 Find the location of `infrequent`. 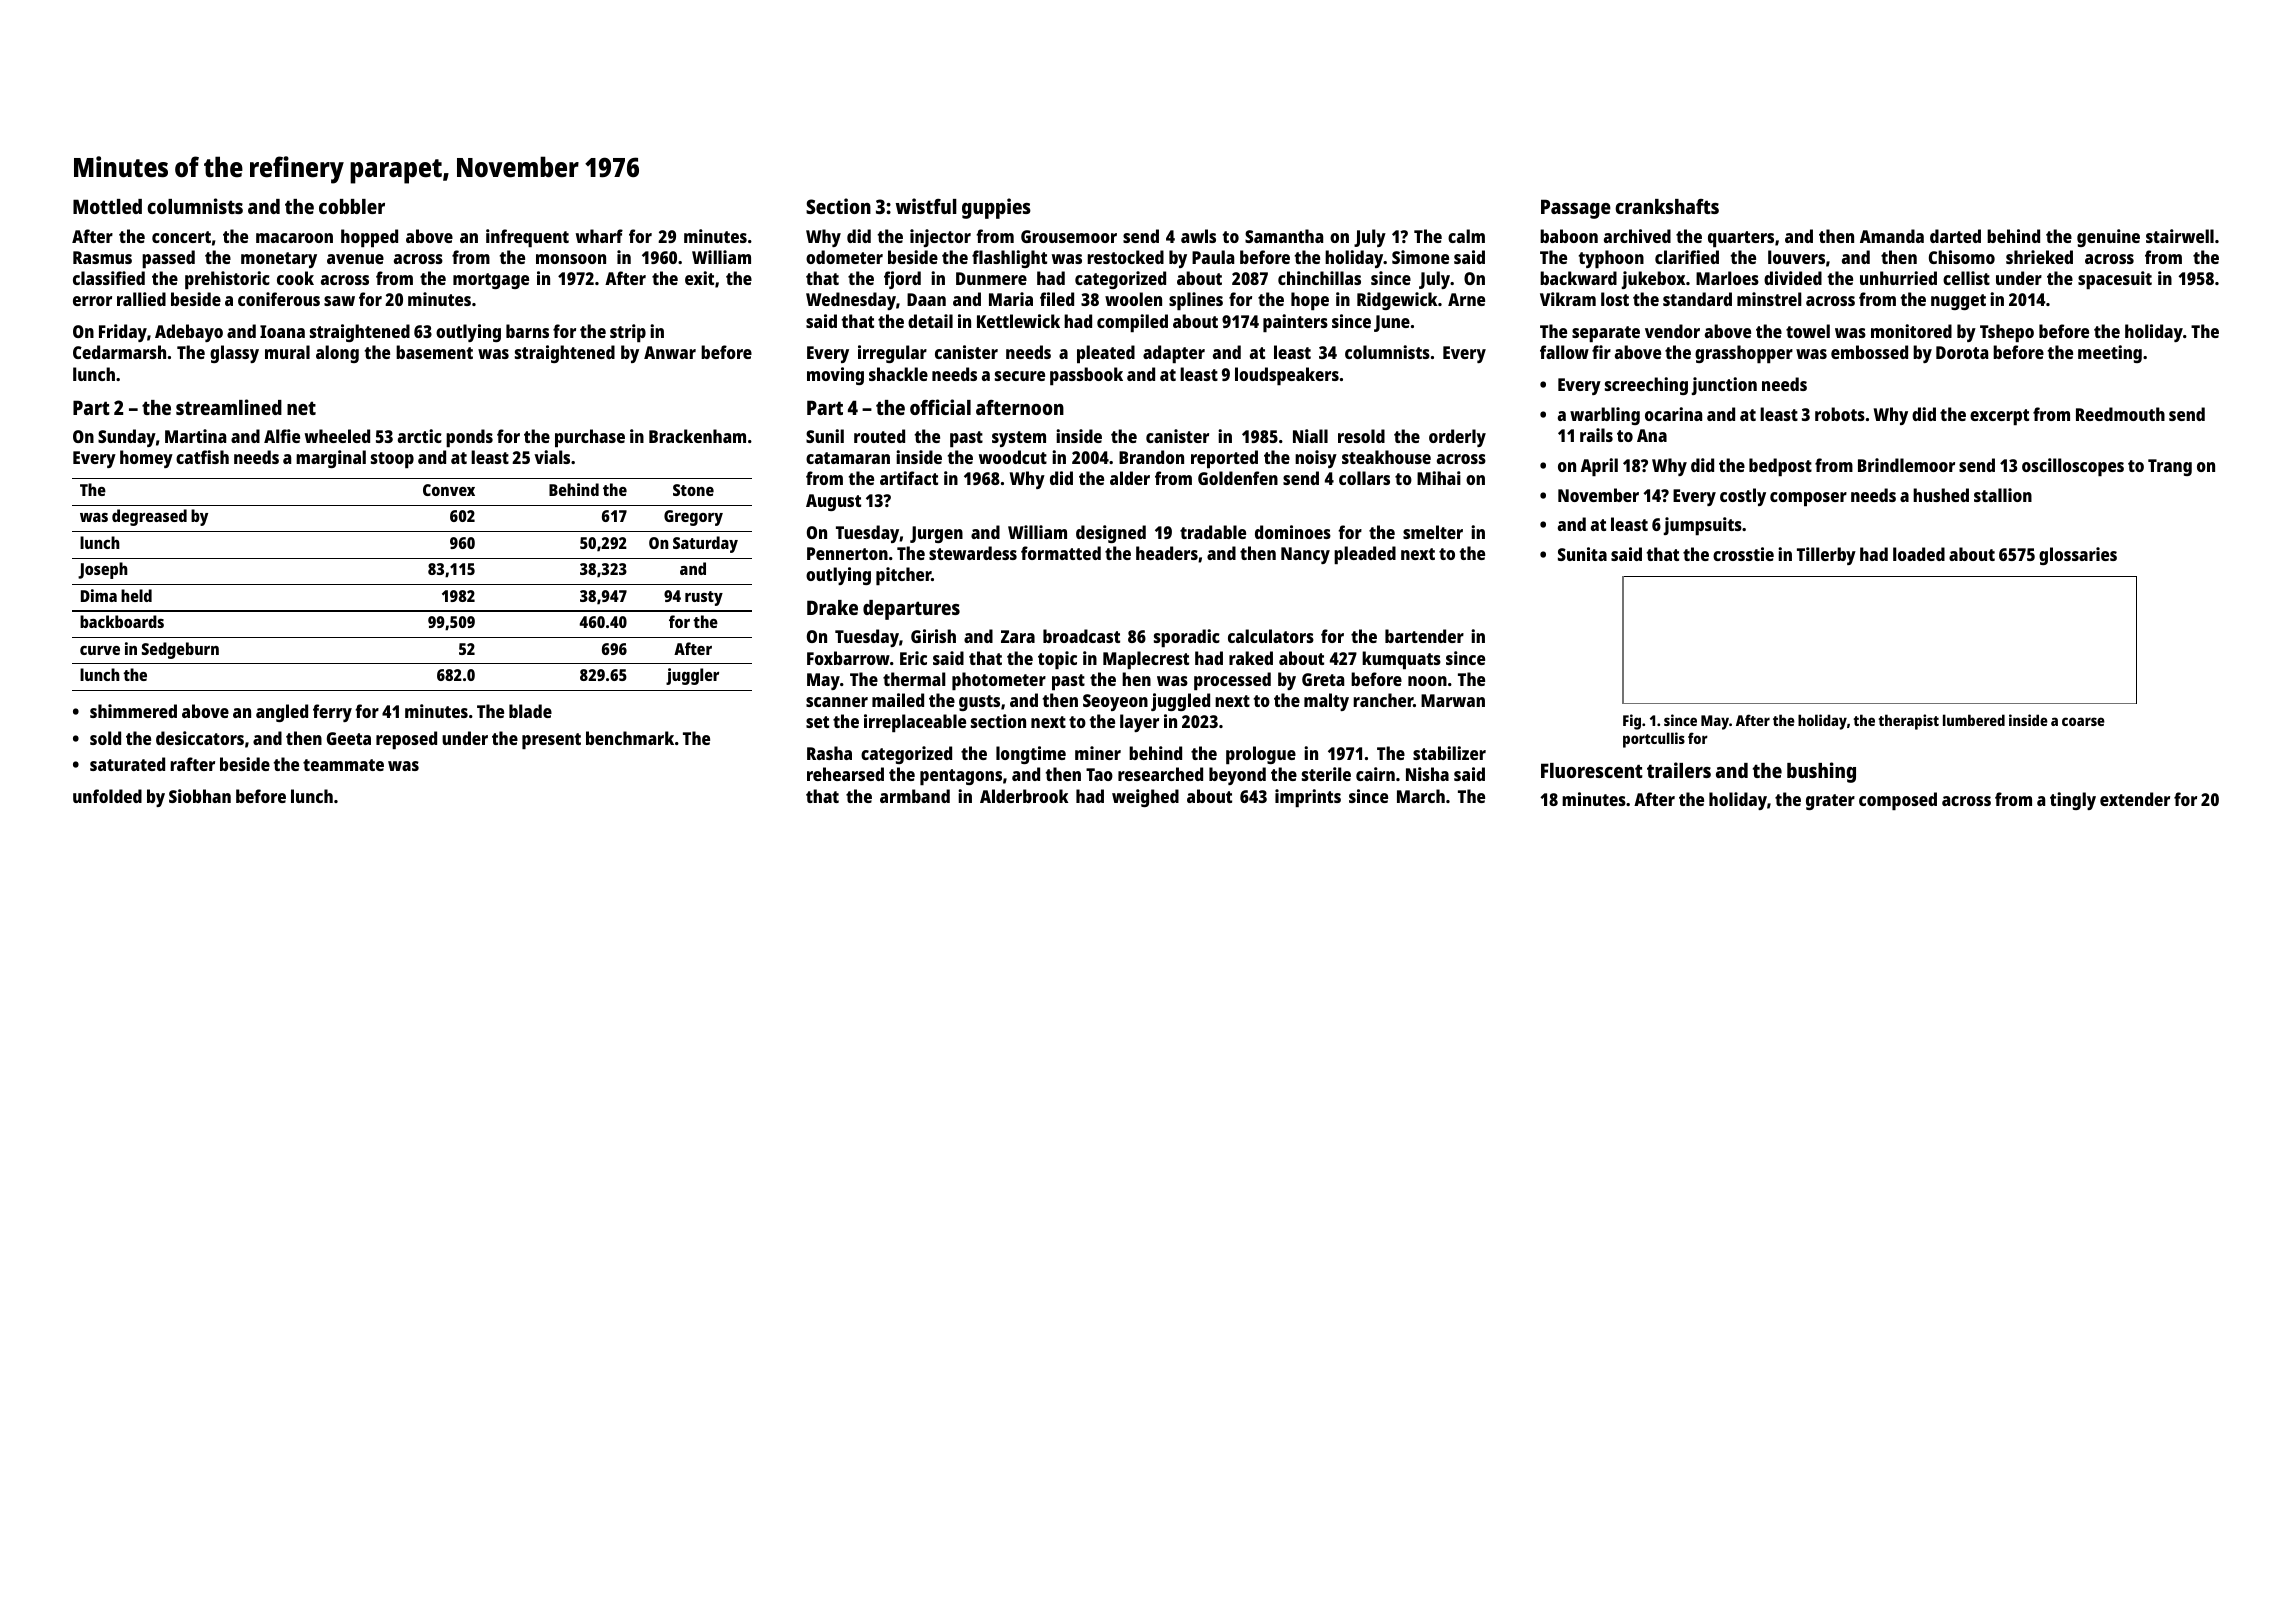

infrequent is located at coordinates (527, 238).
